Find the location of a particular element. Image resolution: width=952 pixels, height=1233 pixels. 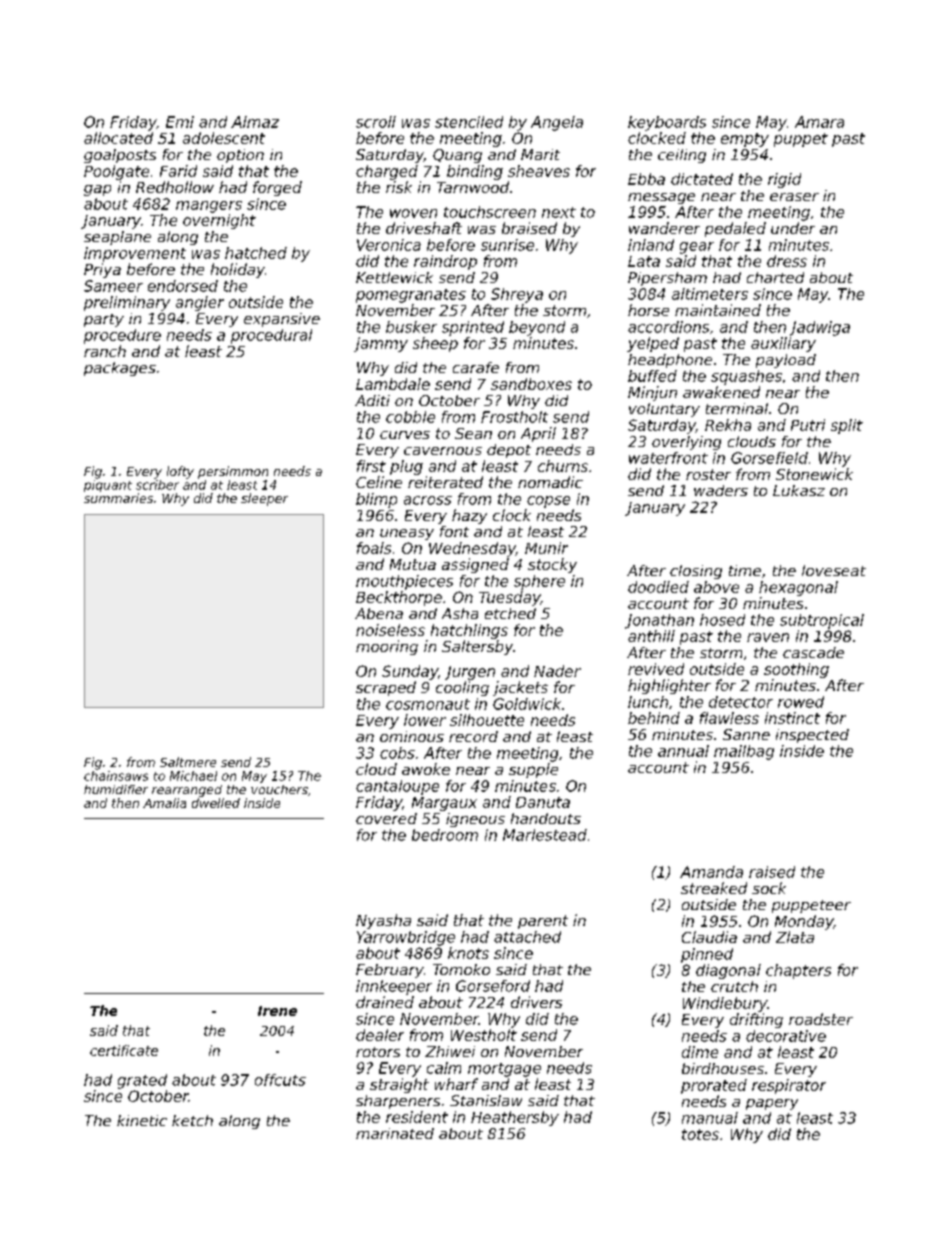

forged is located at coordinates (277, 188).
